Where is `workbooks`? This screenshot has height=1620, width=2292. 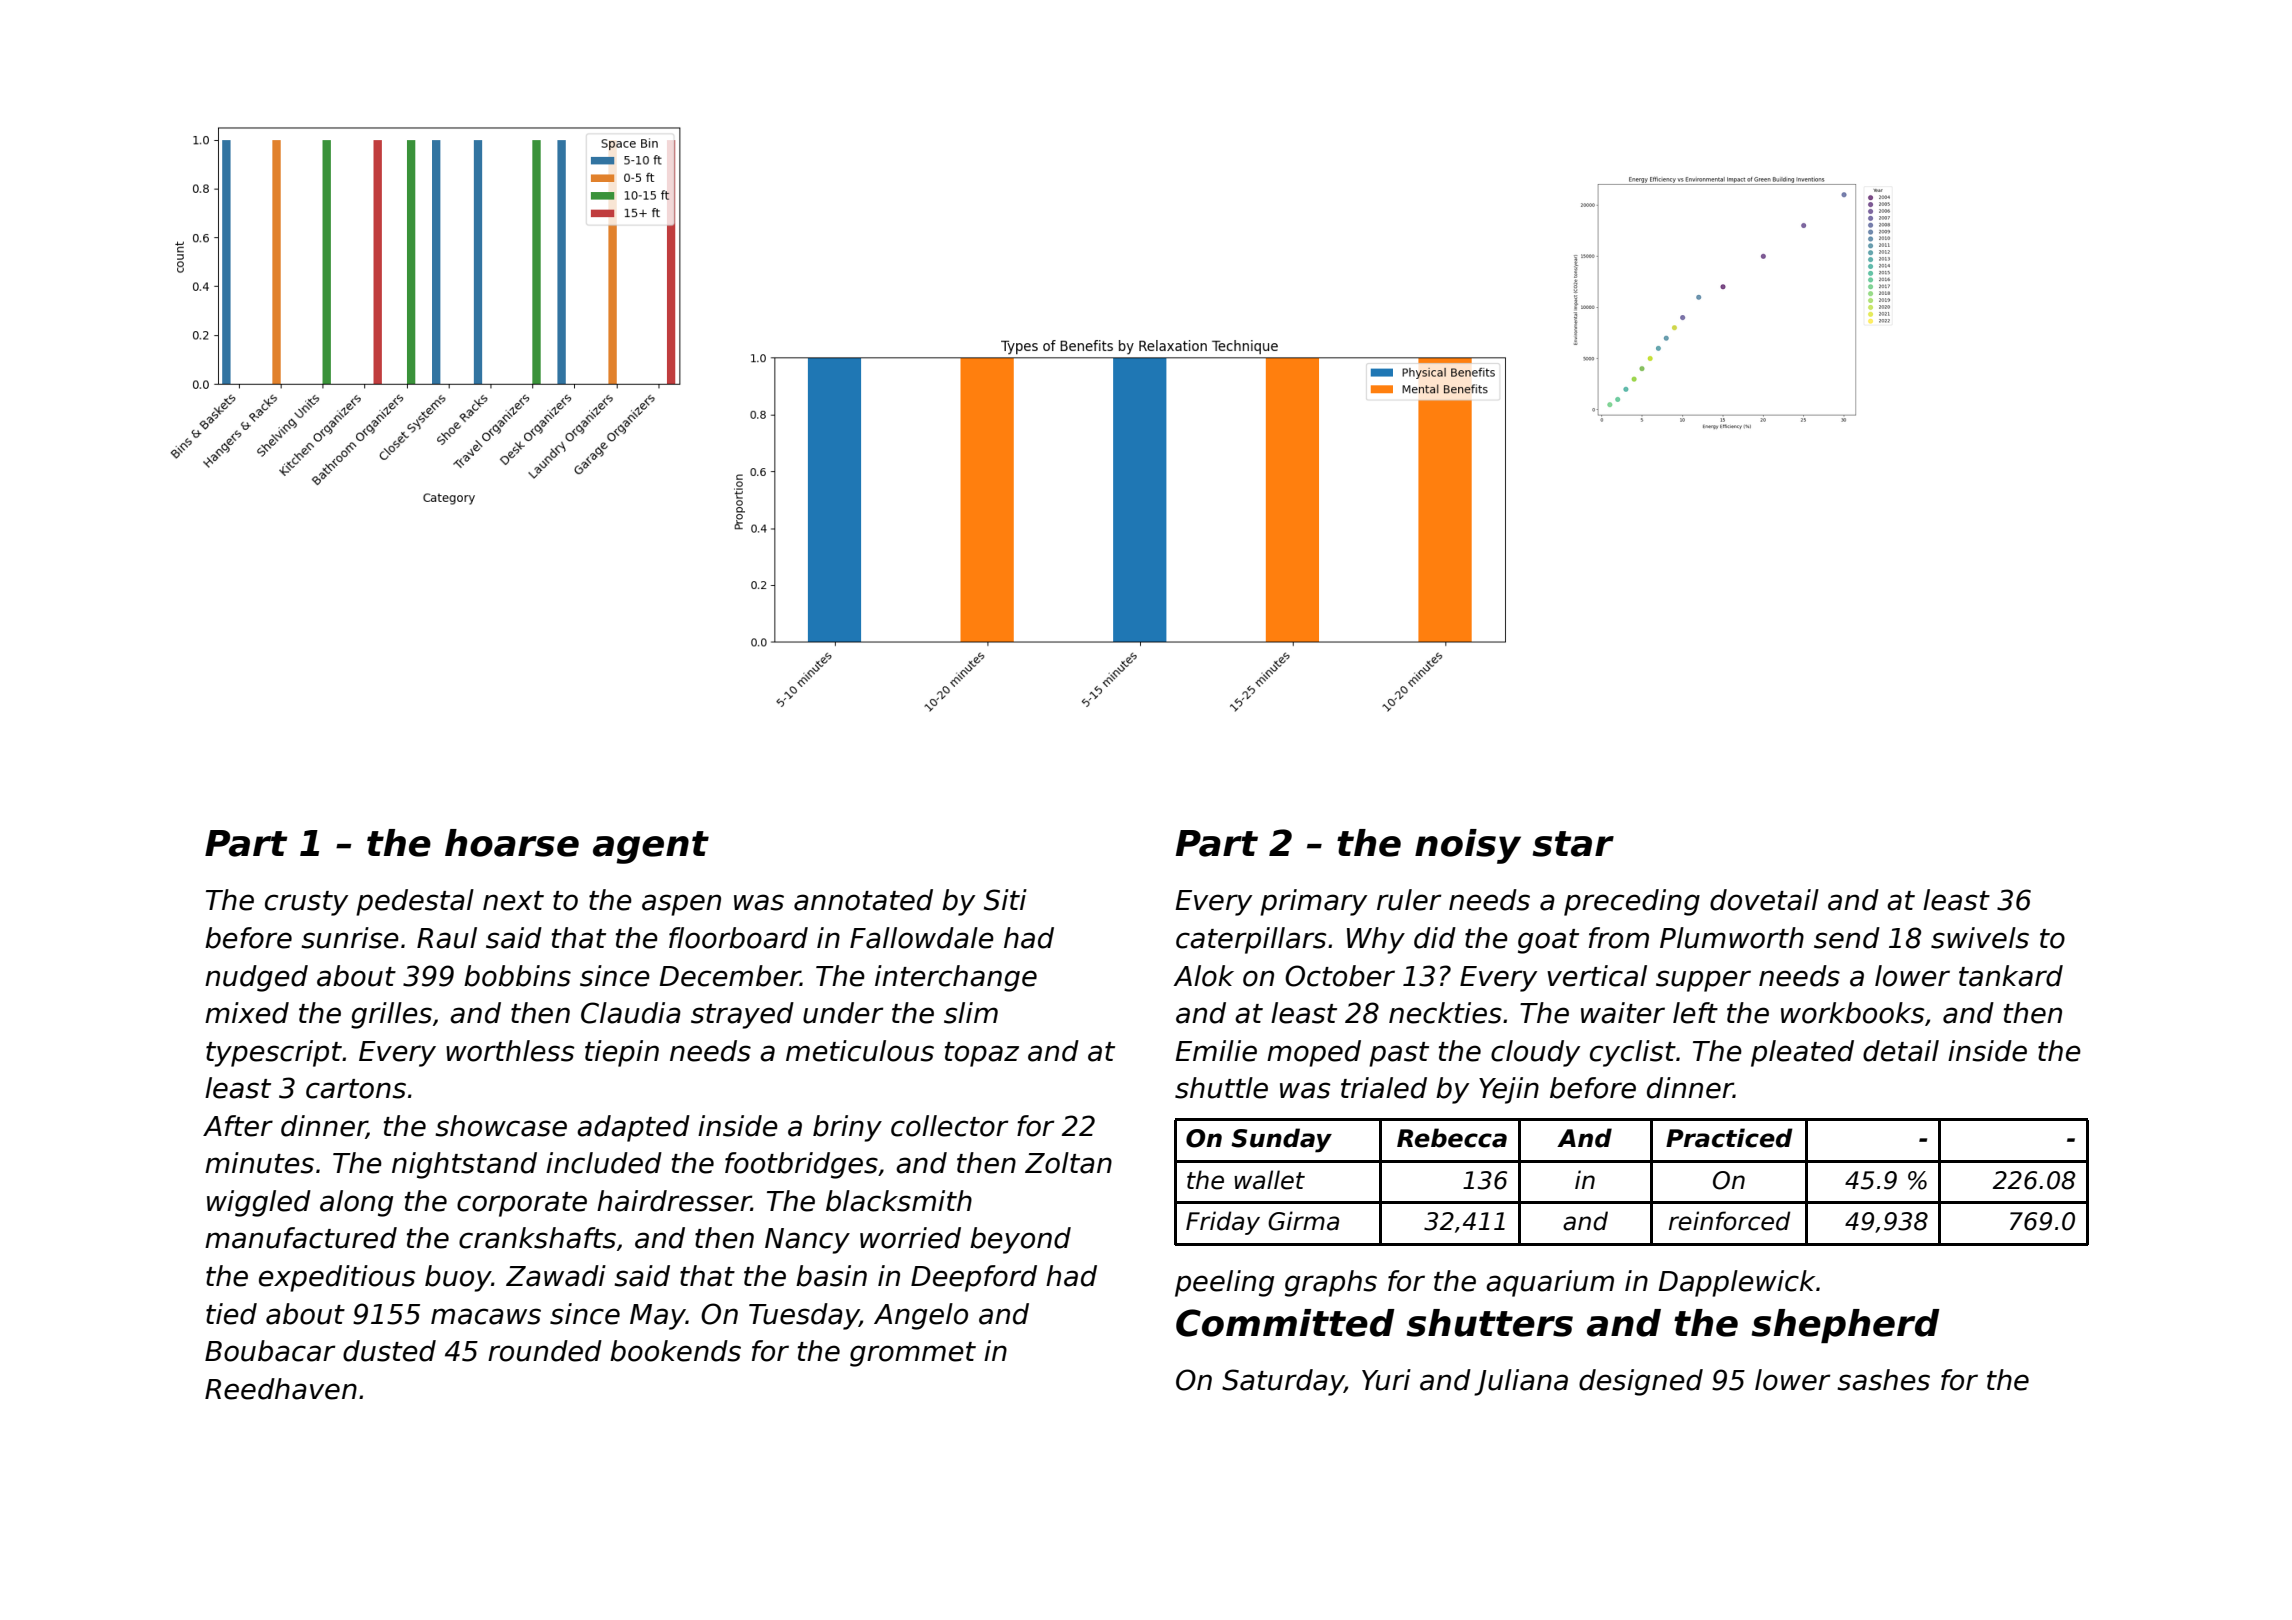 workbooks is located at coordinates (1853, 1013).
